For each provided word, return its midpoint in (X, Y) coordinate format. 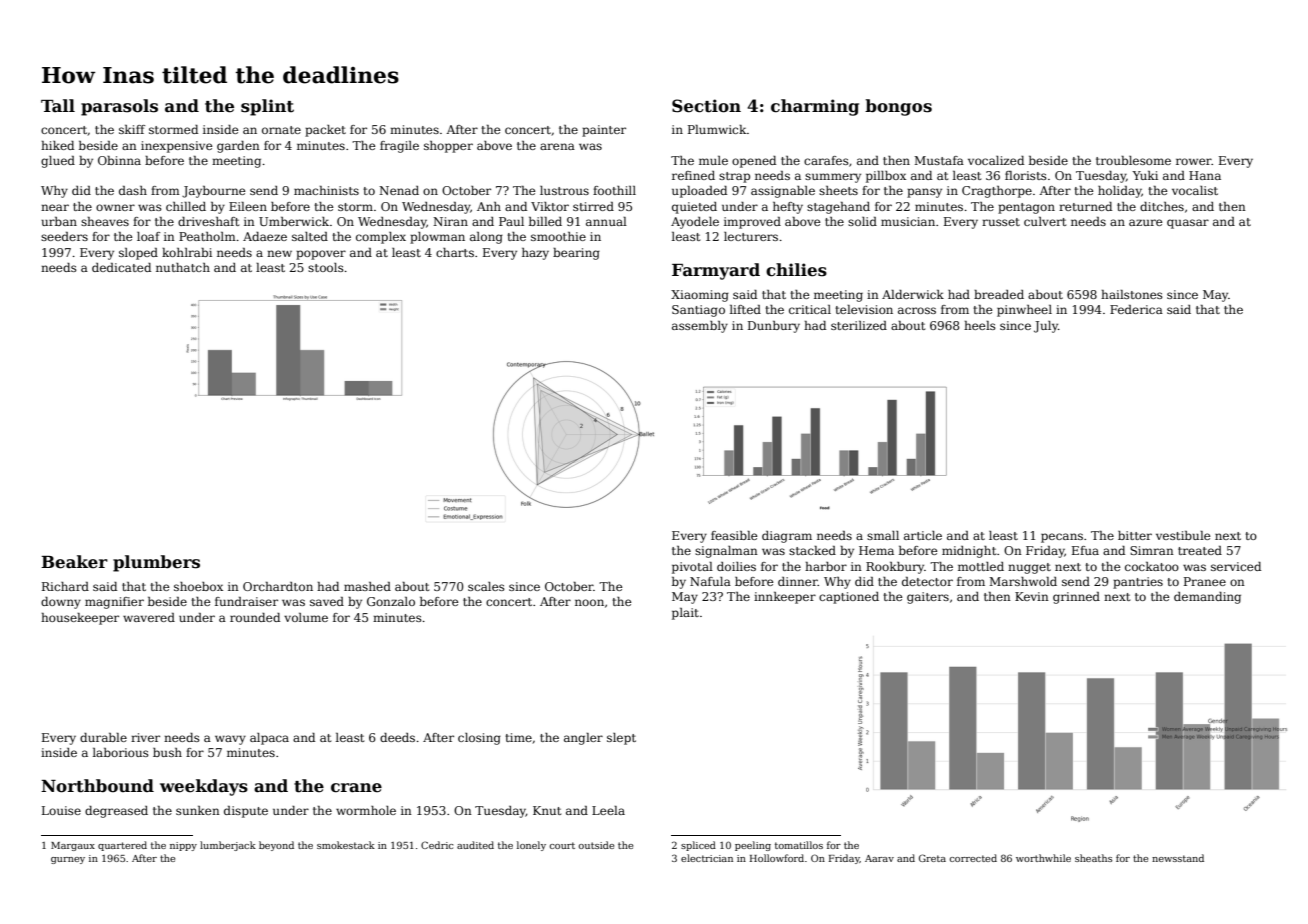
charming (815, 107)
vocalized (996, 160)
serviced (1236, 566)
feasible (734, 535)
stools (326, 267)
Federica (1136, 309)
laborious (121, 752)
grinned (1076, 598)
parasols (119, 107)
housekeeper (80, 619)
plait (685, 614)
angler (583, 739)
